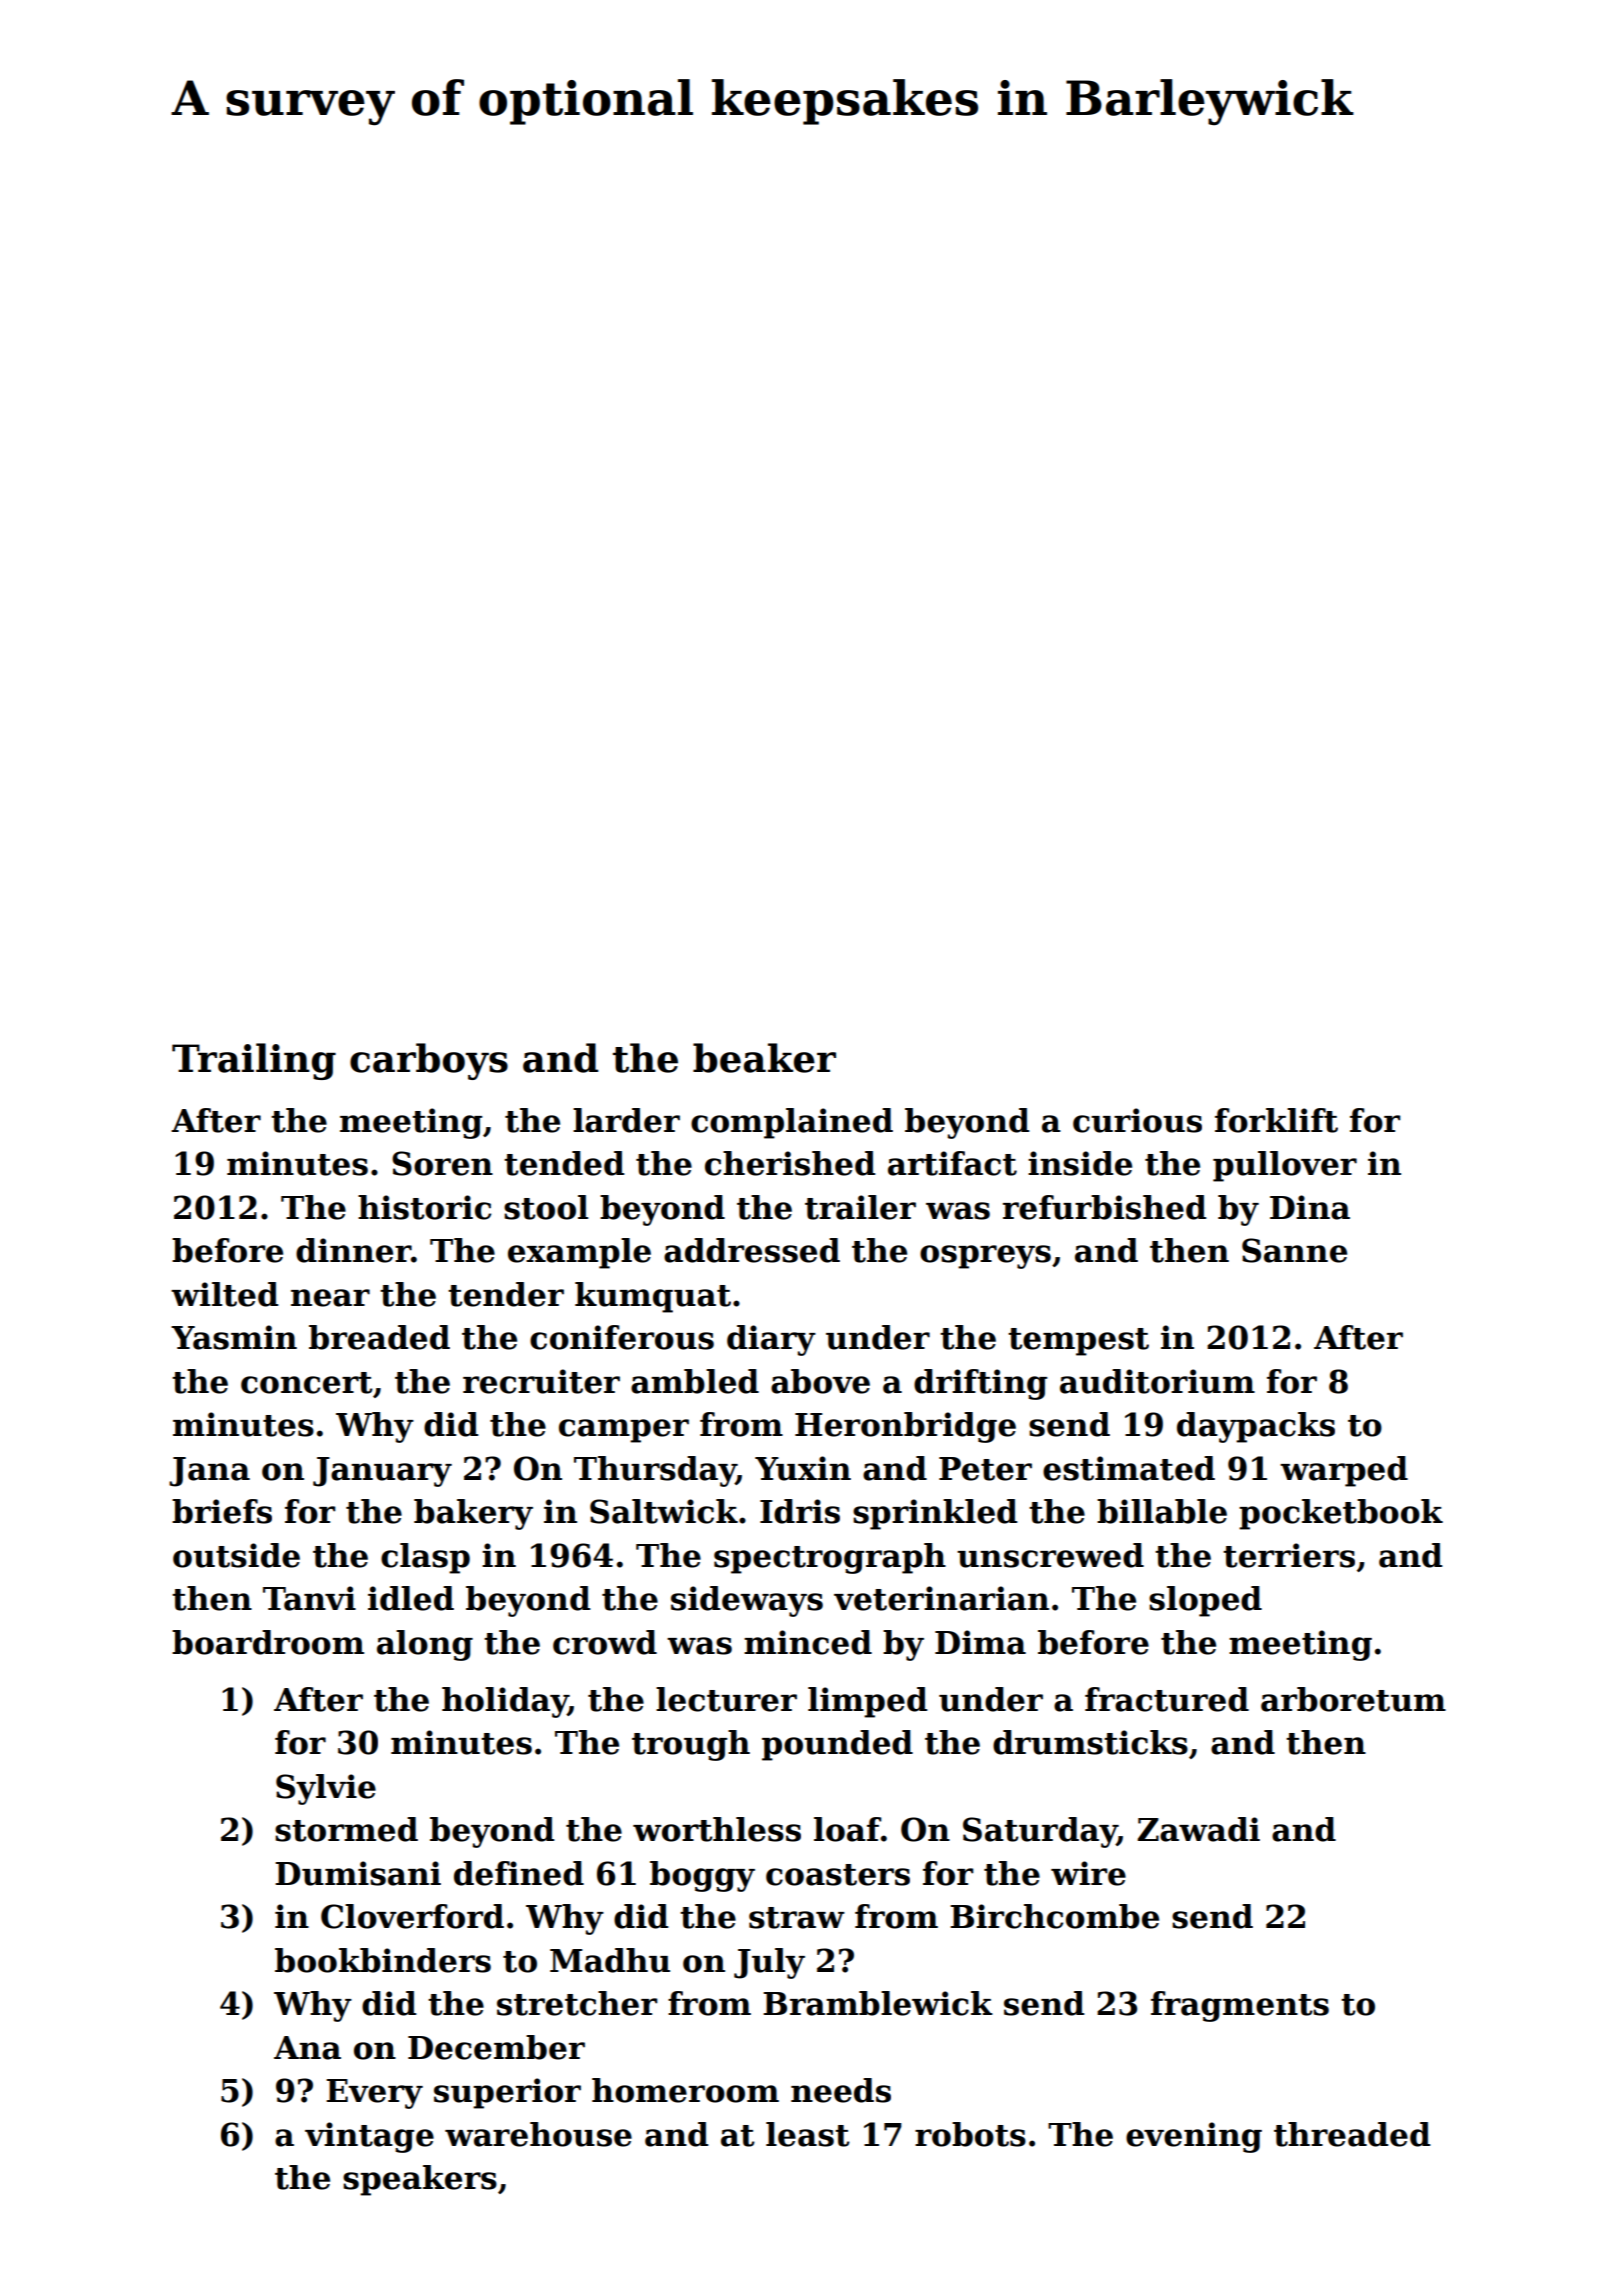  What do you see at coordinates (236, 1555) in the image?
I see `outside` at bounding box center [236, 1555].
